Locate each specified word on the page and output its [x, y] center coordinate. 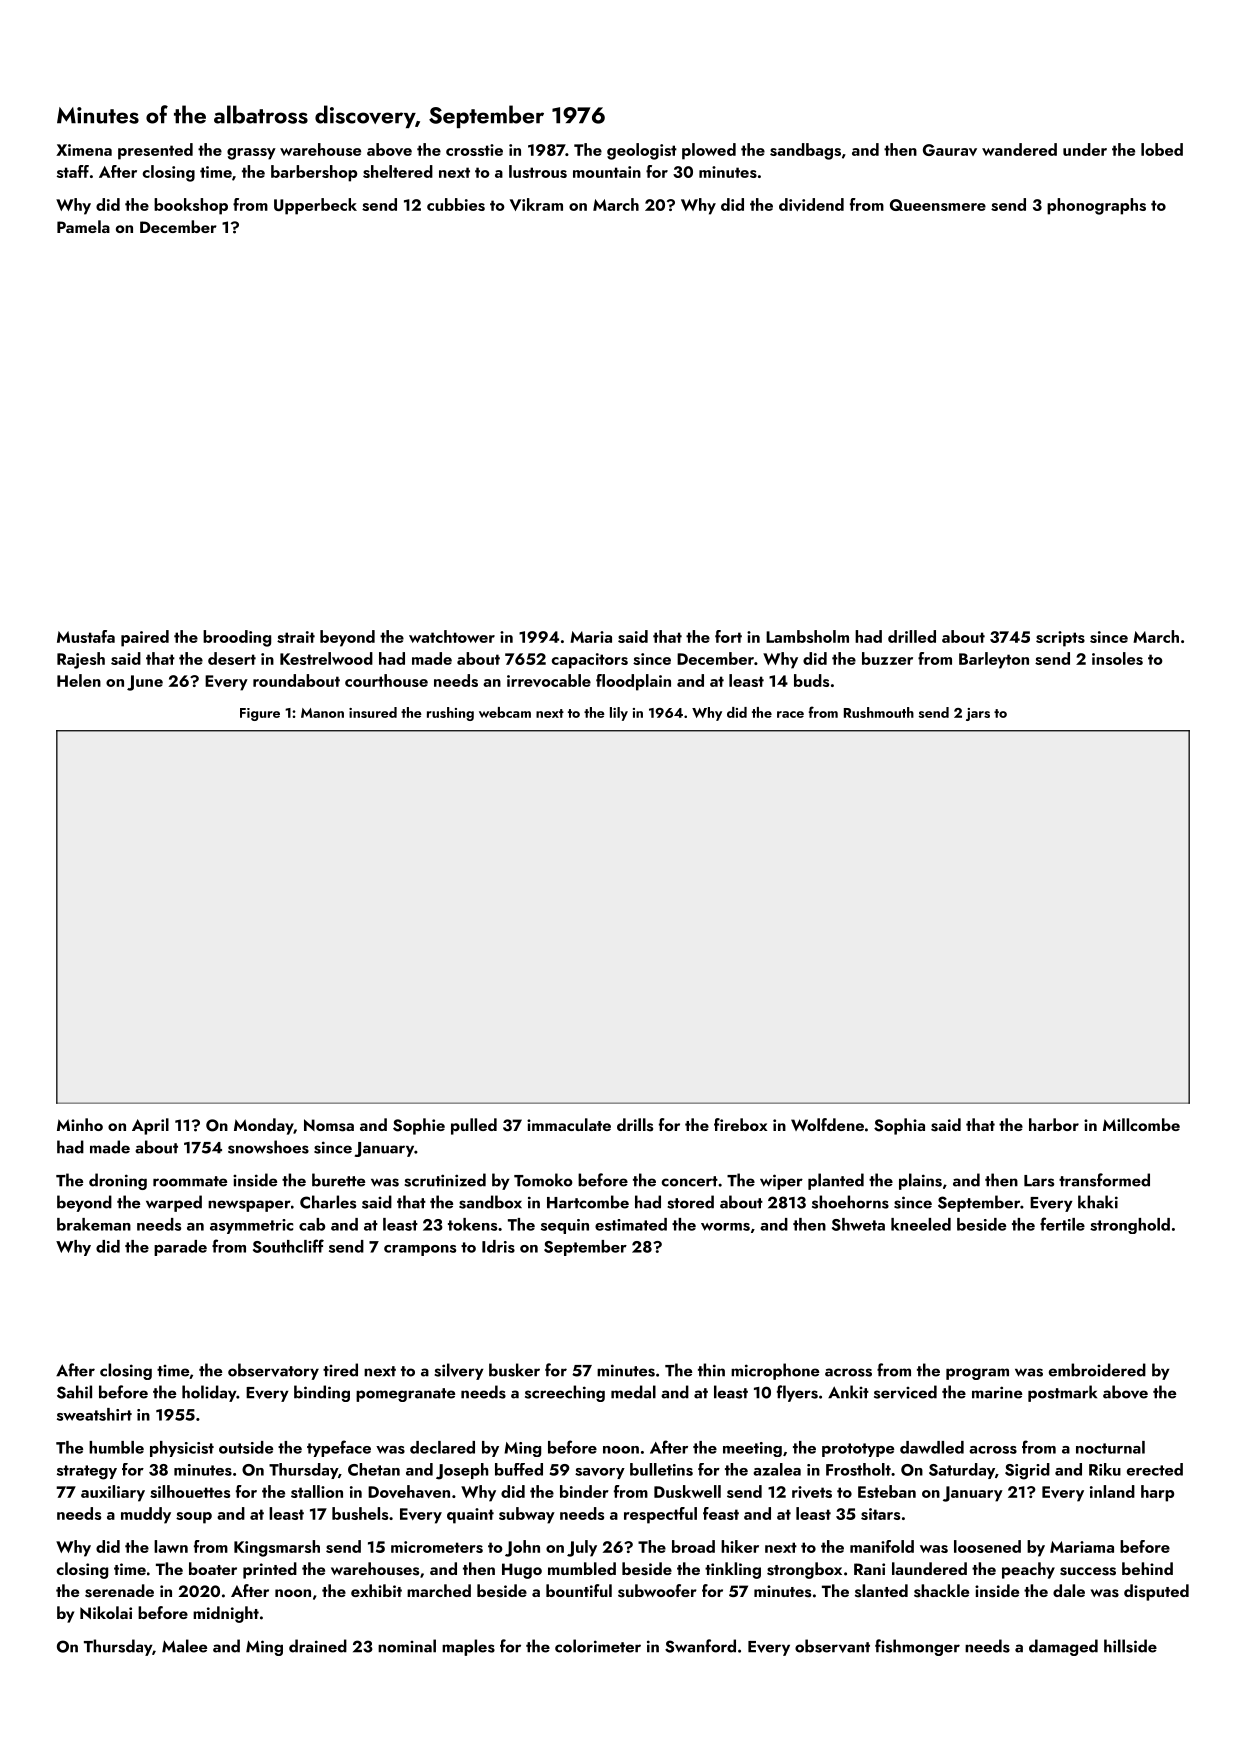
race [790, 714]
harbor [1054, 1124]
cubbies [456, 204]
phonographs [1096, 206]
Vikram [536, 204]
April [150, 1126]
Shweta [858, 1224]
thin [711, 1370]
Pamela [83, 226]
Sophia [899, 1126]
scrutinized [445, 1180]
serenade [119, 1591]
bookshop [191, 206]
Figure [260, 714]
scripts [1060, 639]
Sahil [74, 1392]
